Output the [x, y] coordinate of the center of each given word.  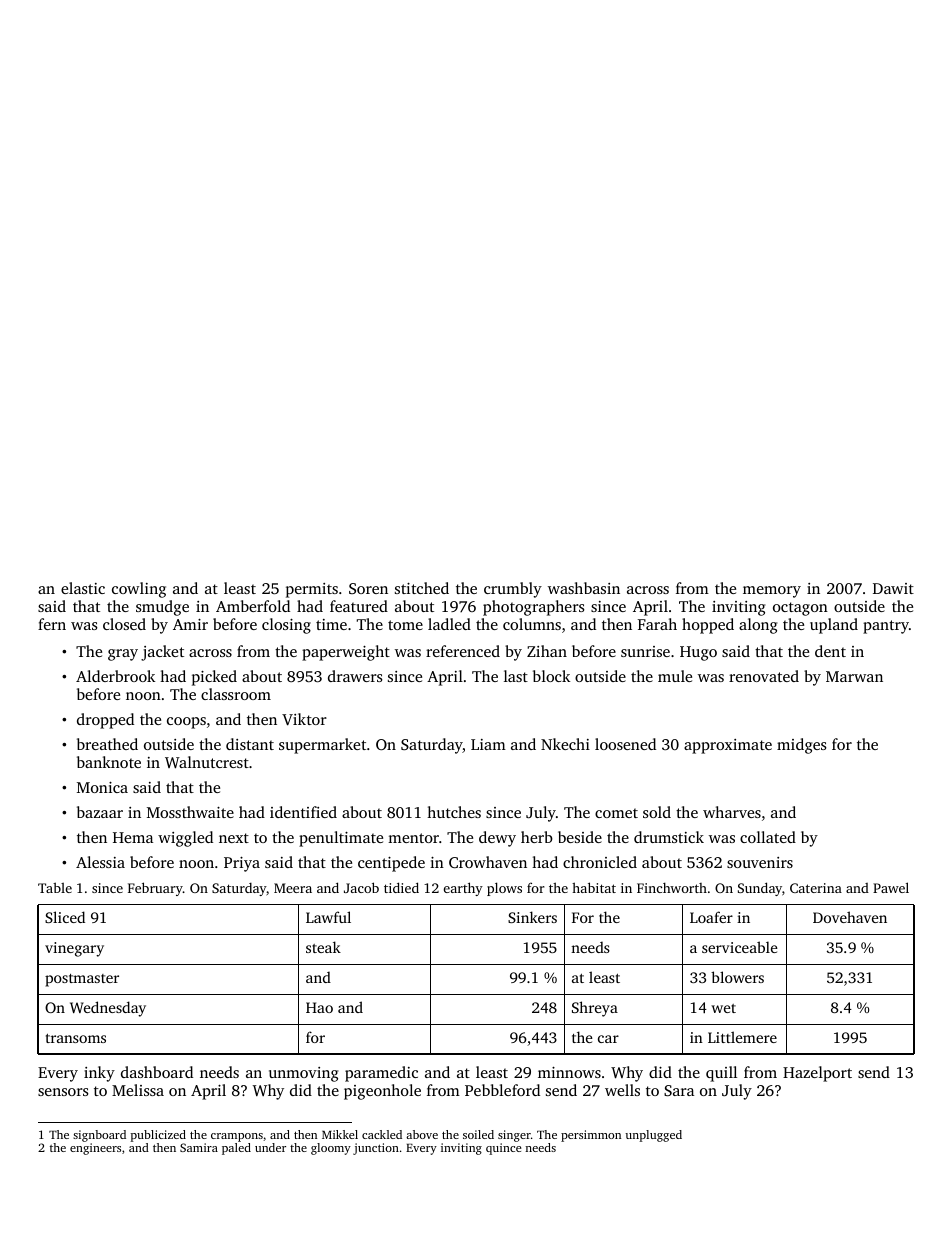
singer [514, 1136]
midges [802, 746]
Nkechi [565, 744]
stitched [422, 588]
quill [721, 1074]
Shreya [595, 1009]
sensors [63, 1092]
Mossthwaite [190, 812]
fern [52, 624]
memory [772, 592]
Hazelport [817, 1074]
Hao [319, 1007]
